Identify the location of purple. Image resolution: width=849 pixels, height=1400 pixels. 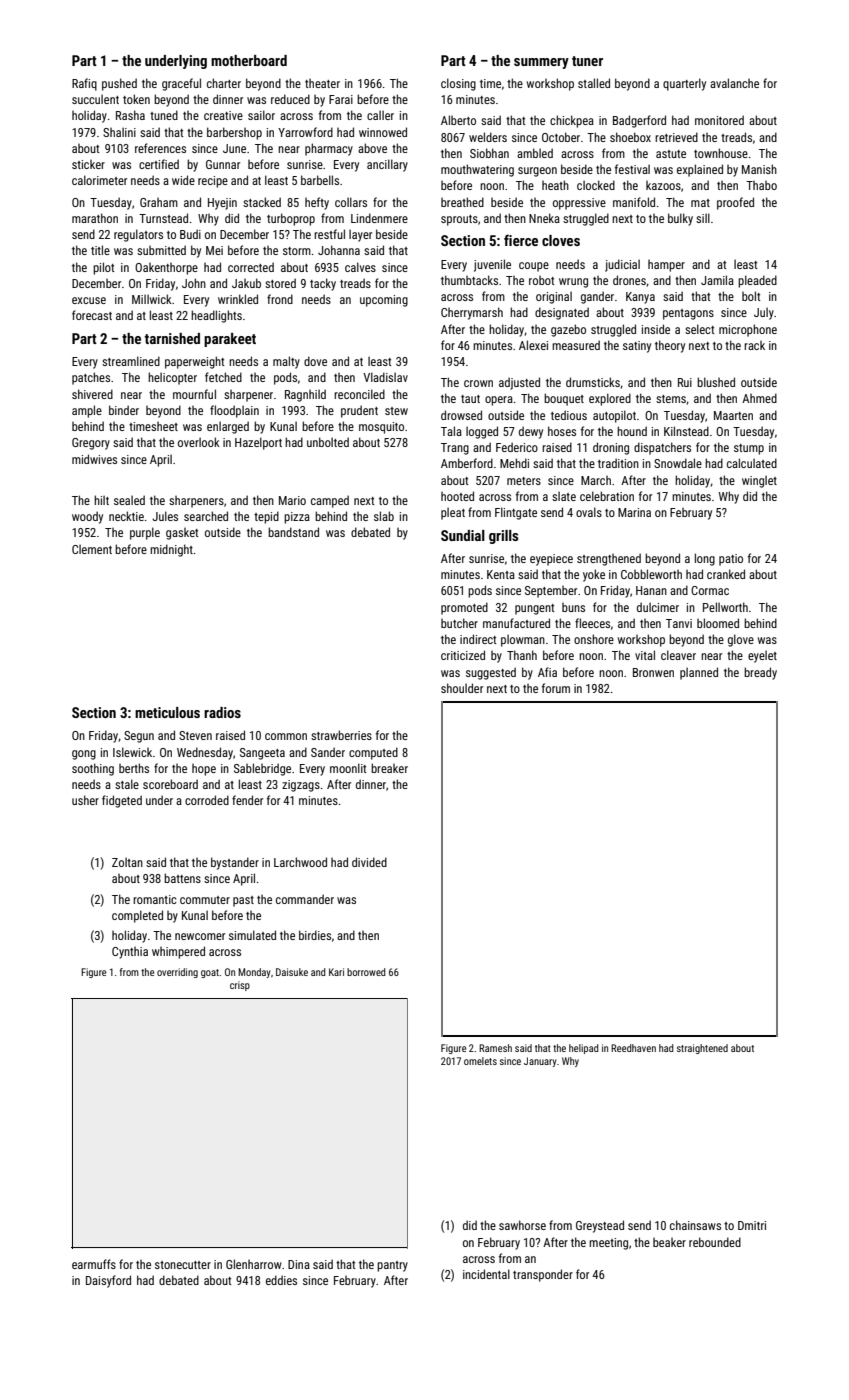
(145, 533).
